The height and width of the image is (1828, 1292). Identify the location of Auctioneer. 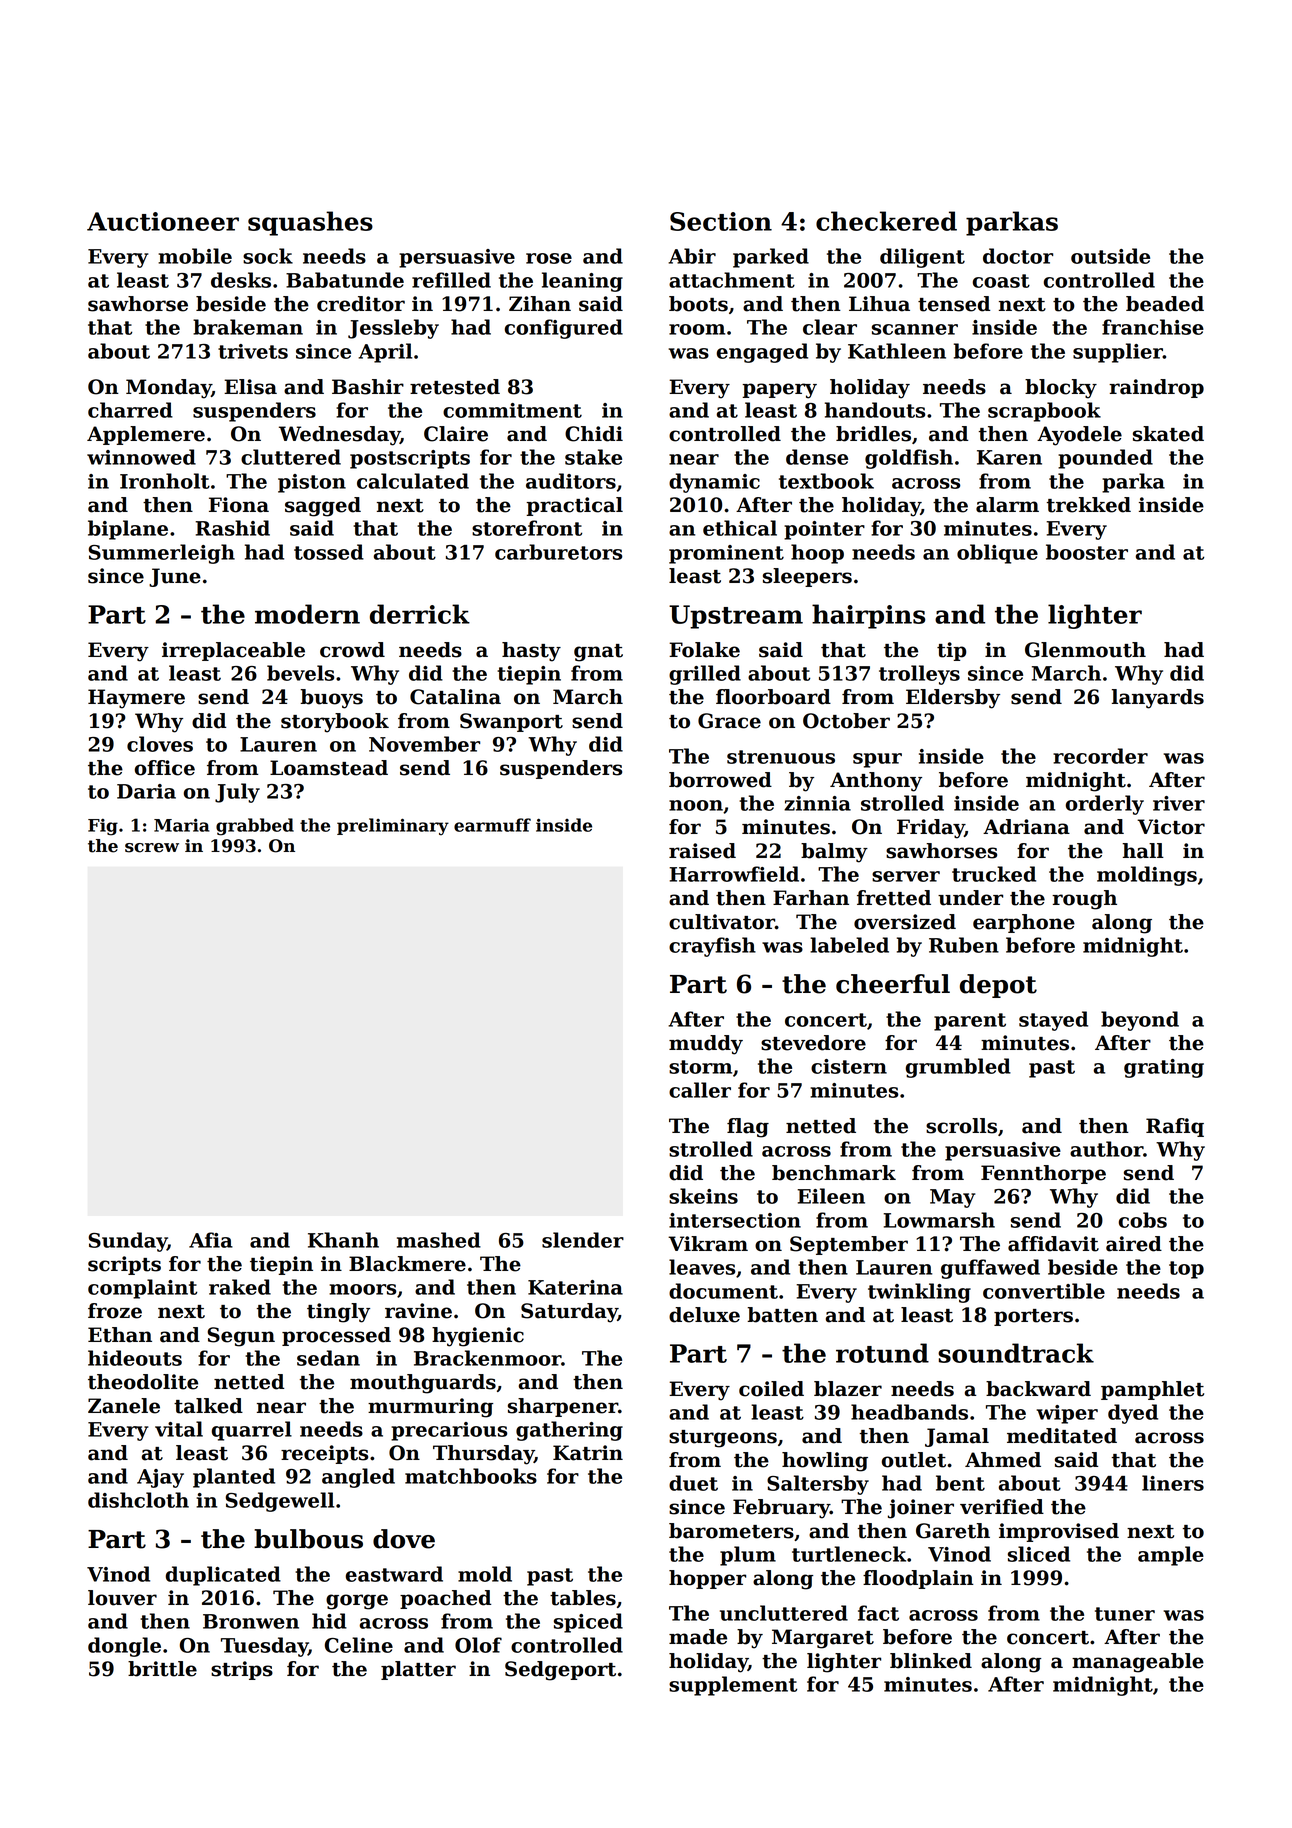
(163, 221).
